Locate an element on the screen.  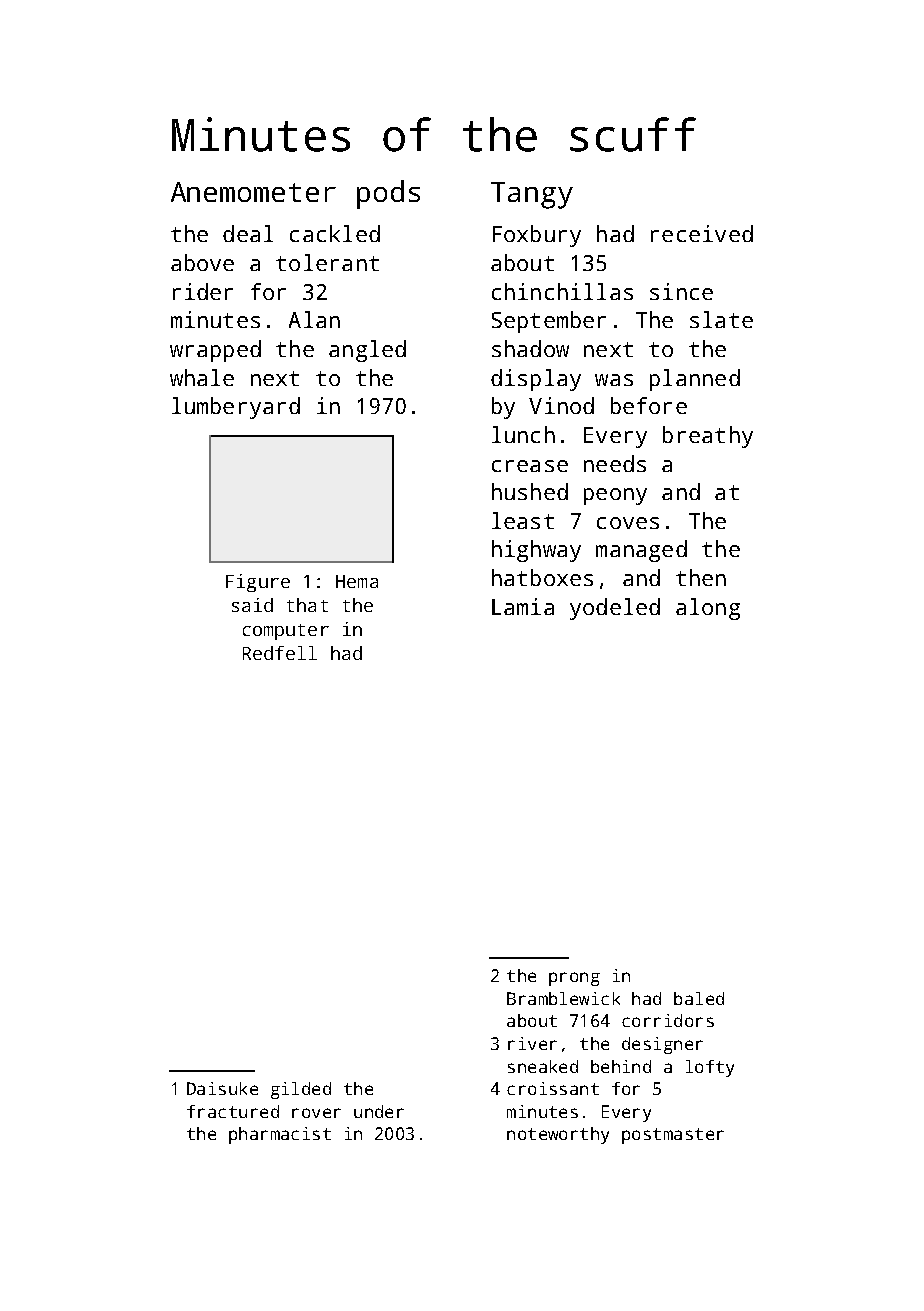
Lamia is located at coordinates (523, 606).
